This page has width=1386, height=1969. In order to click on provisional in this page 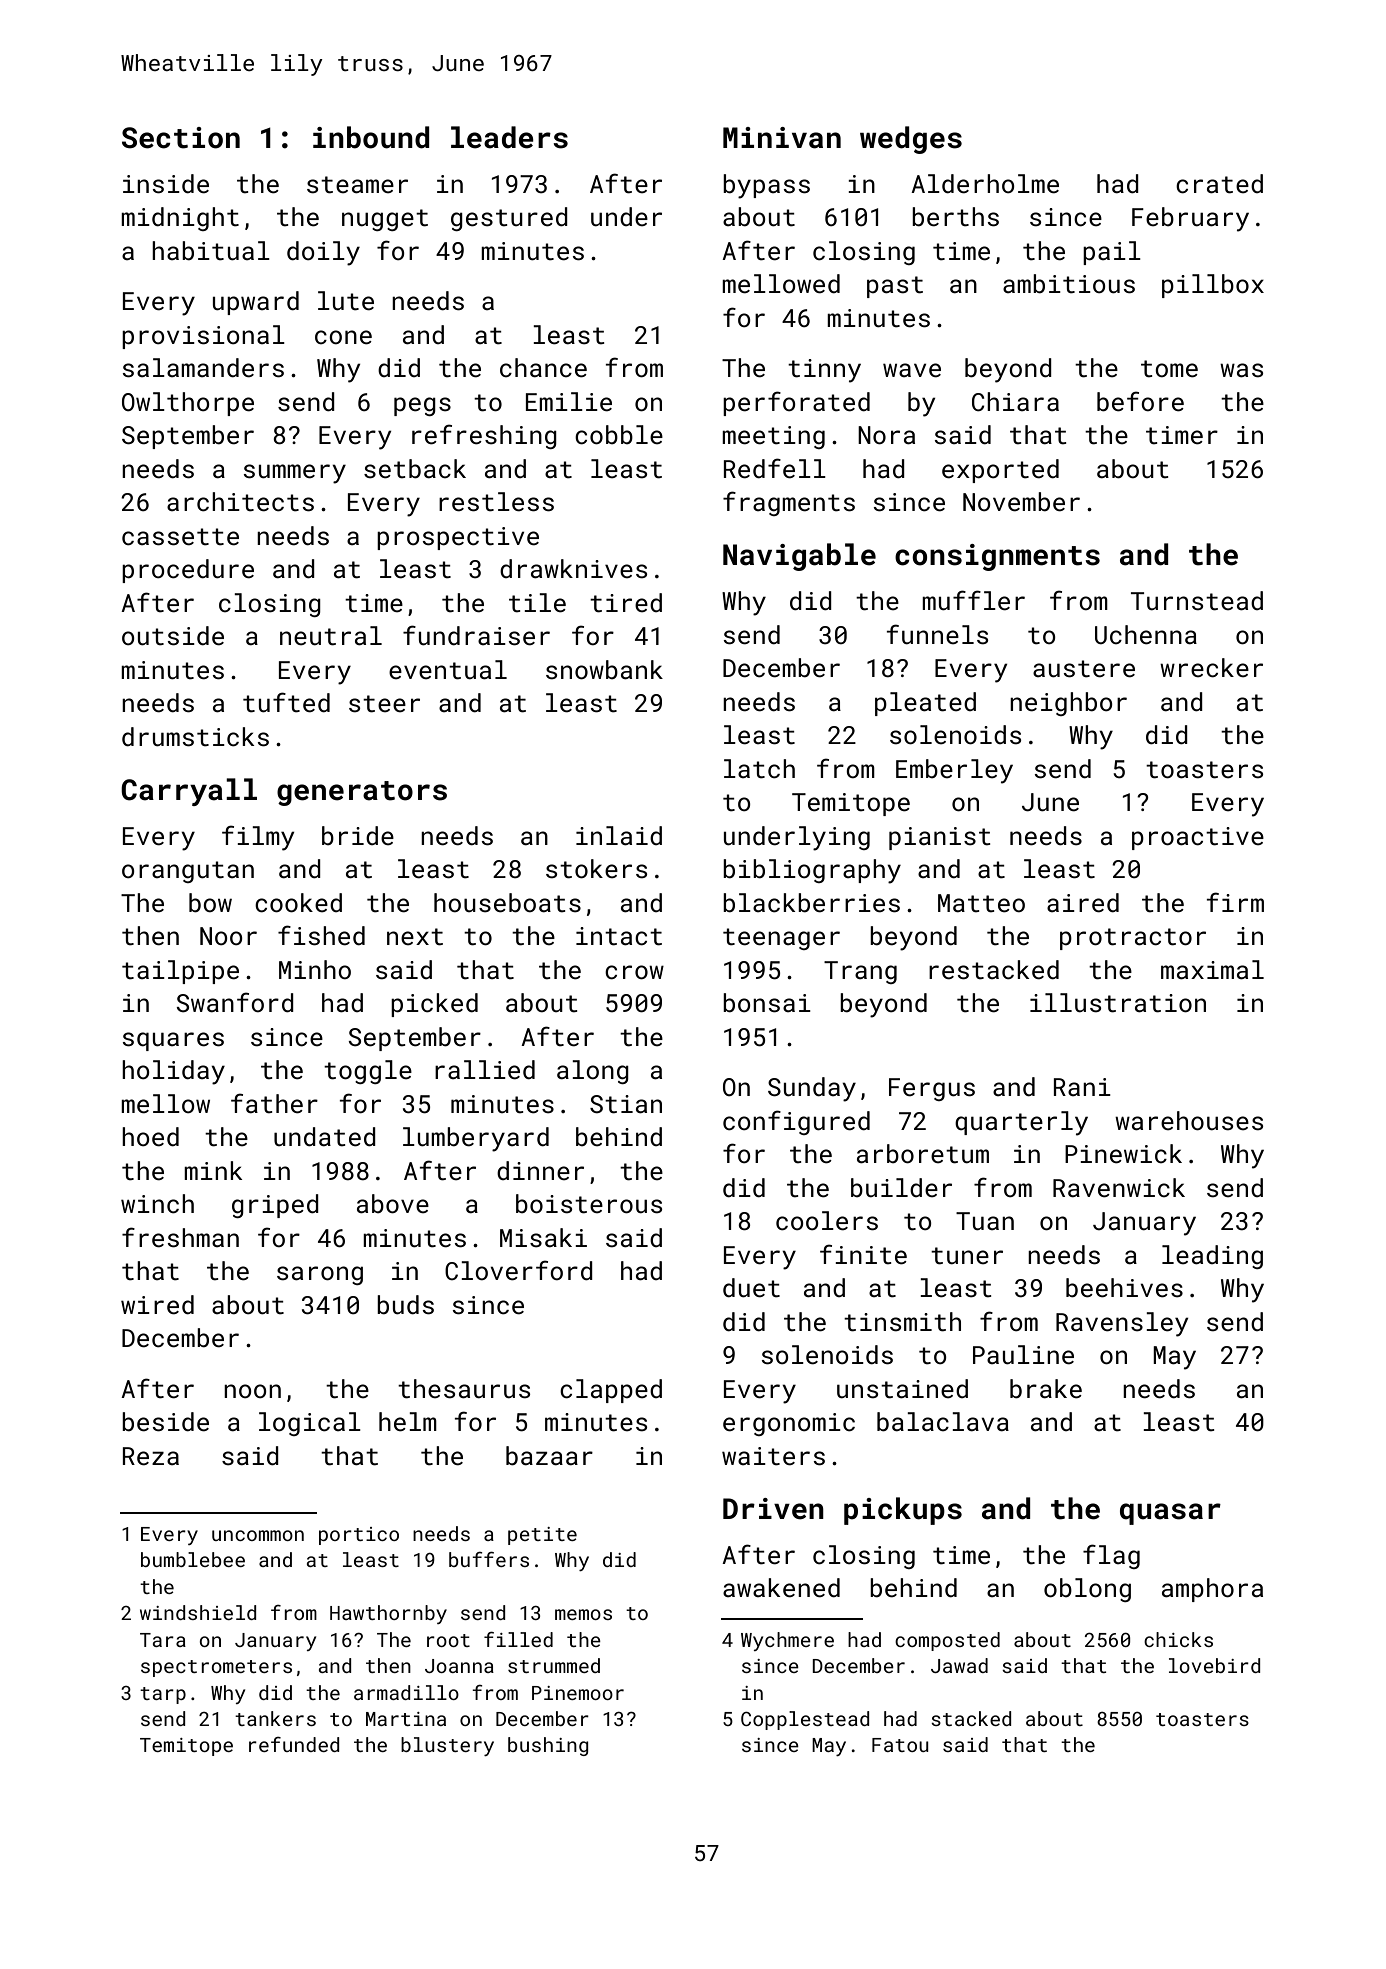, I will do `click(203, 337)`.
